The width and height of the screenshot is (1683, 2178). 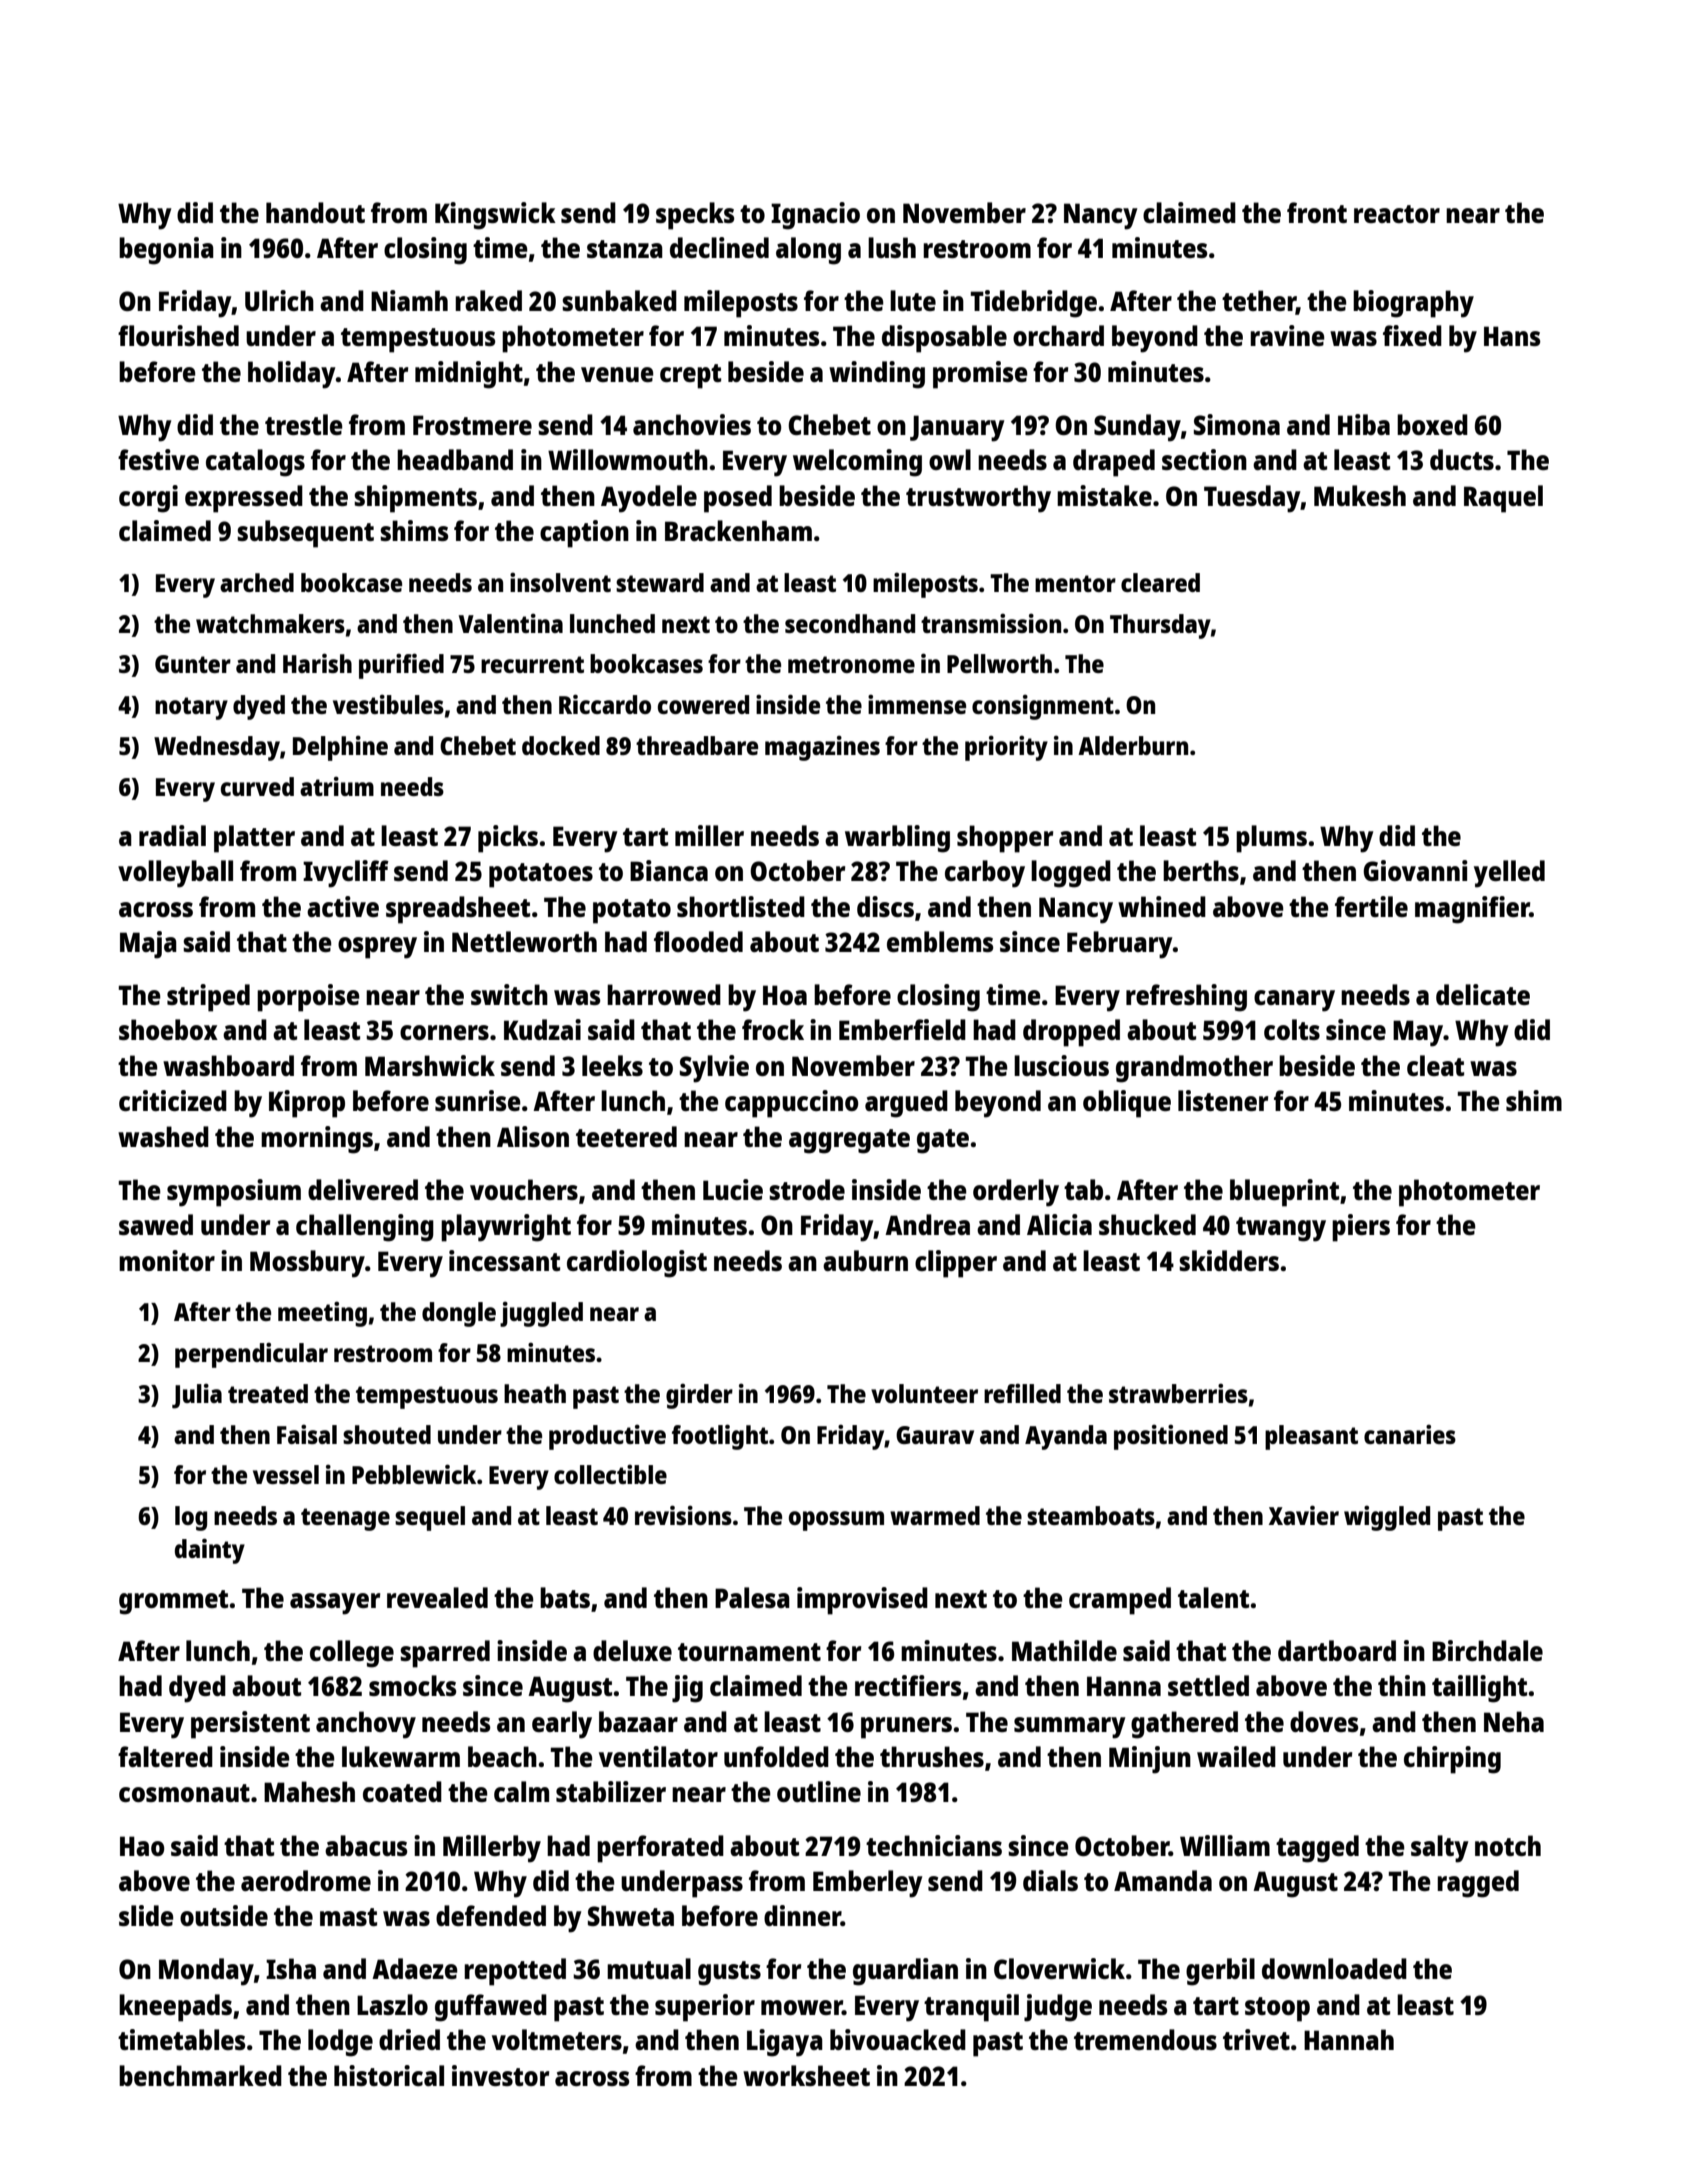 What do you see at coordinates (902, 1029) in the screenshot?
I see `Emberfield` at bounding box center [902, 1029].
